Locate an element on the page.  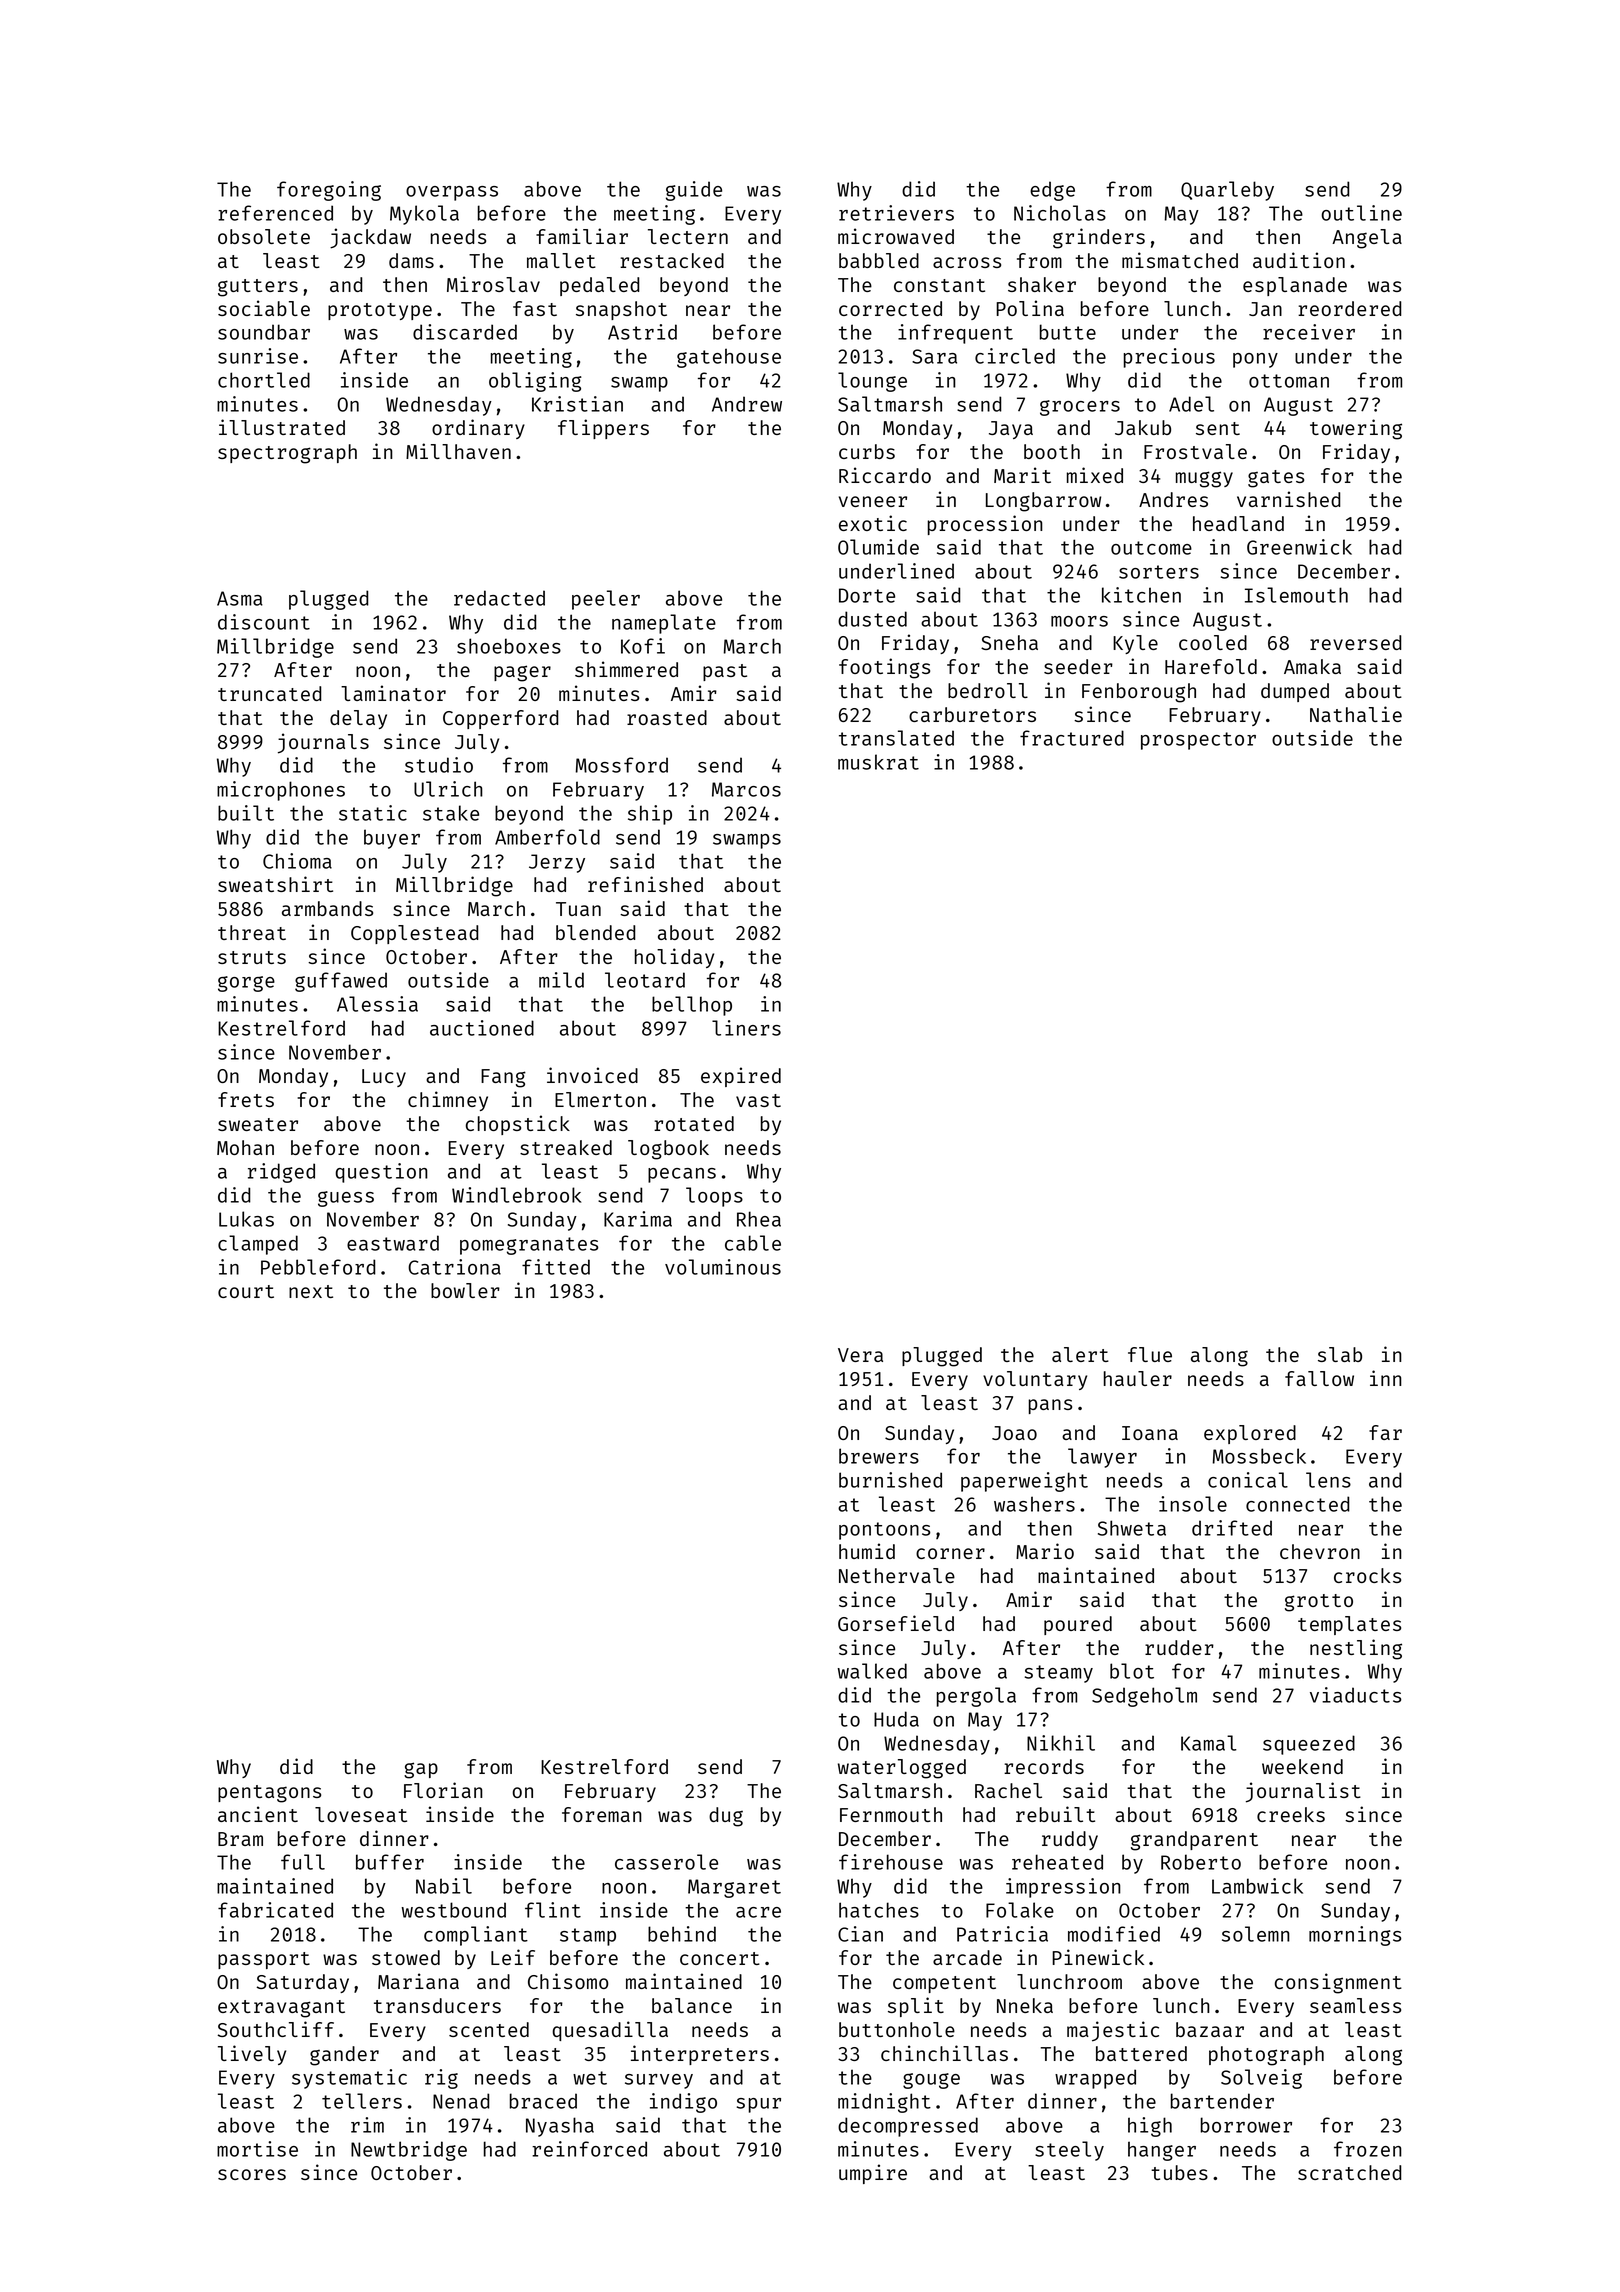
Islemouth is located at coordinates (1296, 595).
